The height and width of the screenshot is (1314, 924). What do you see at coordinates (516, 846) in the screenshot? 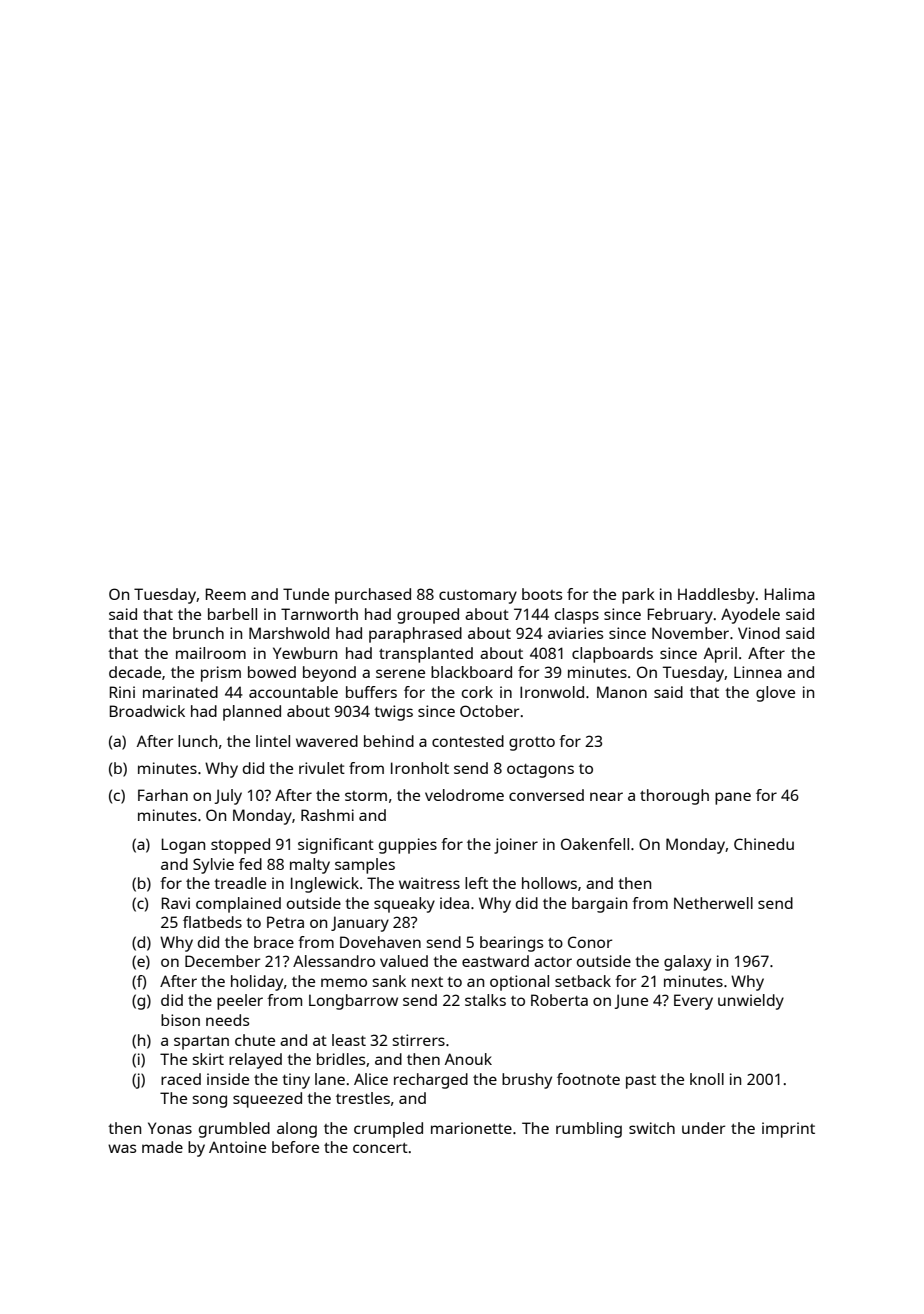
I see `joiner` at bounding box center [516, 846].
